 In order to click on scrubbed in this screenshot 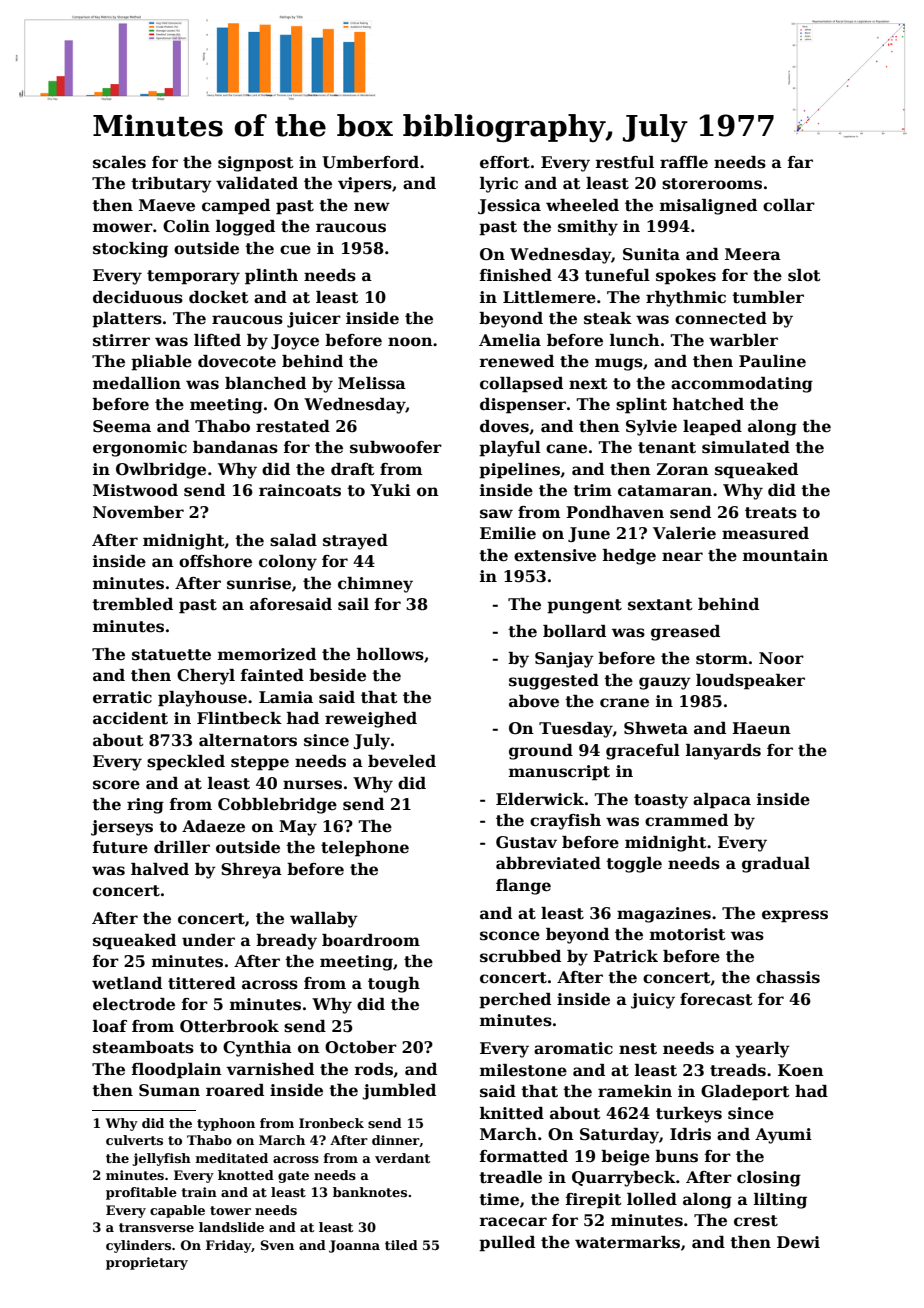, I will do `click(520, 956)`.
